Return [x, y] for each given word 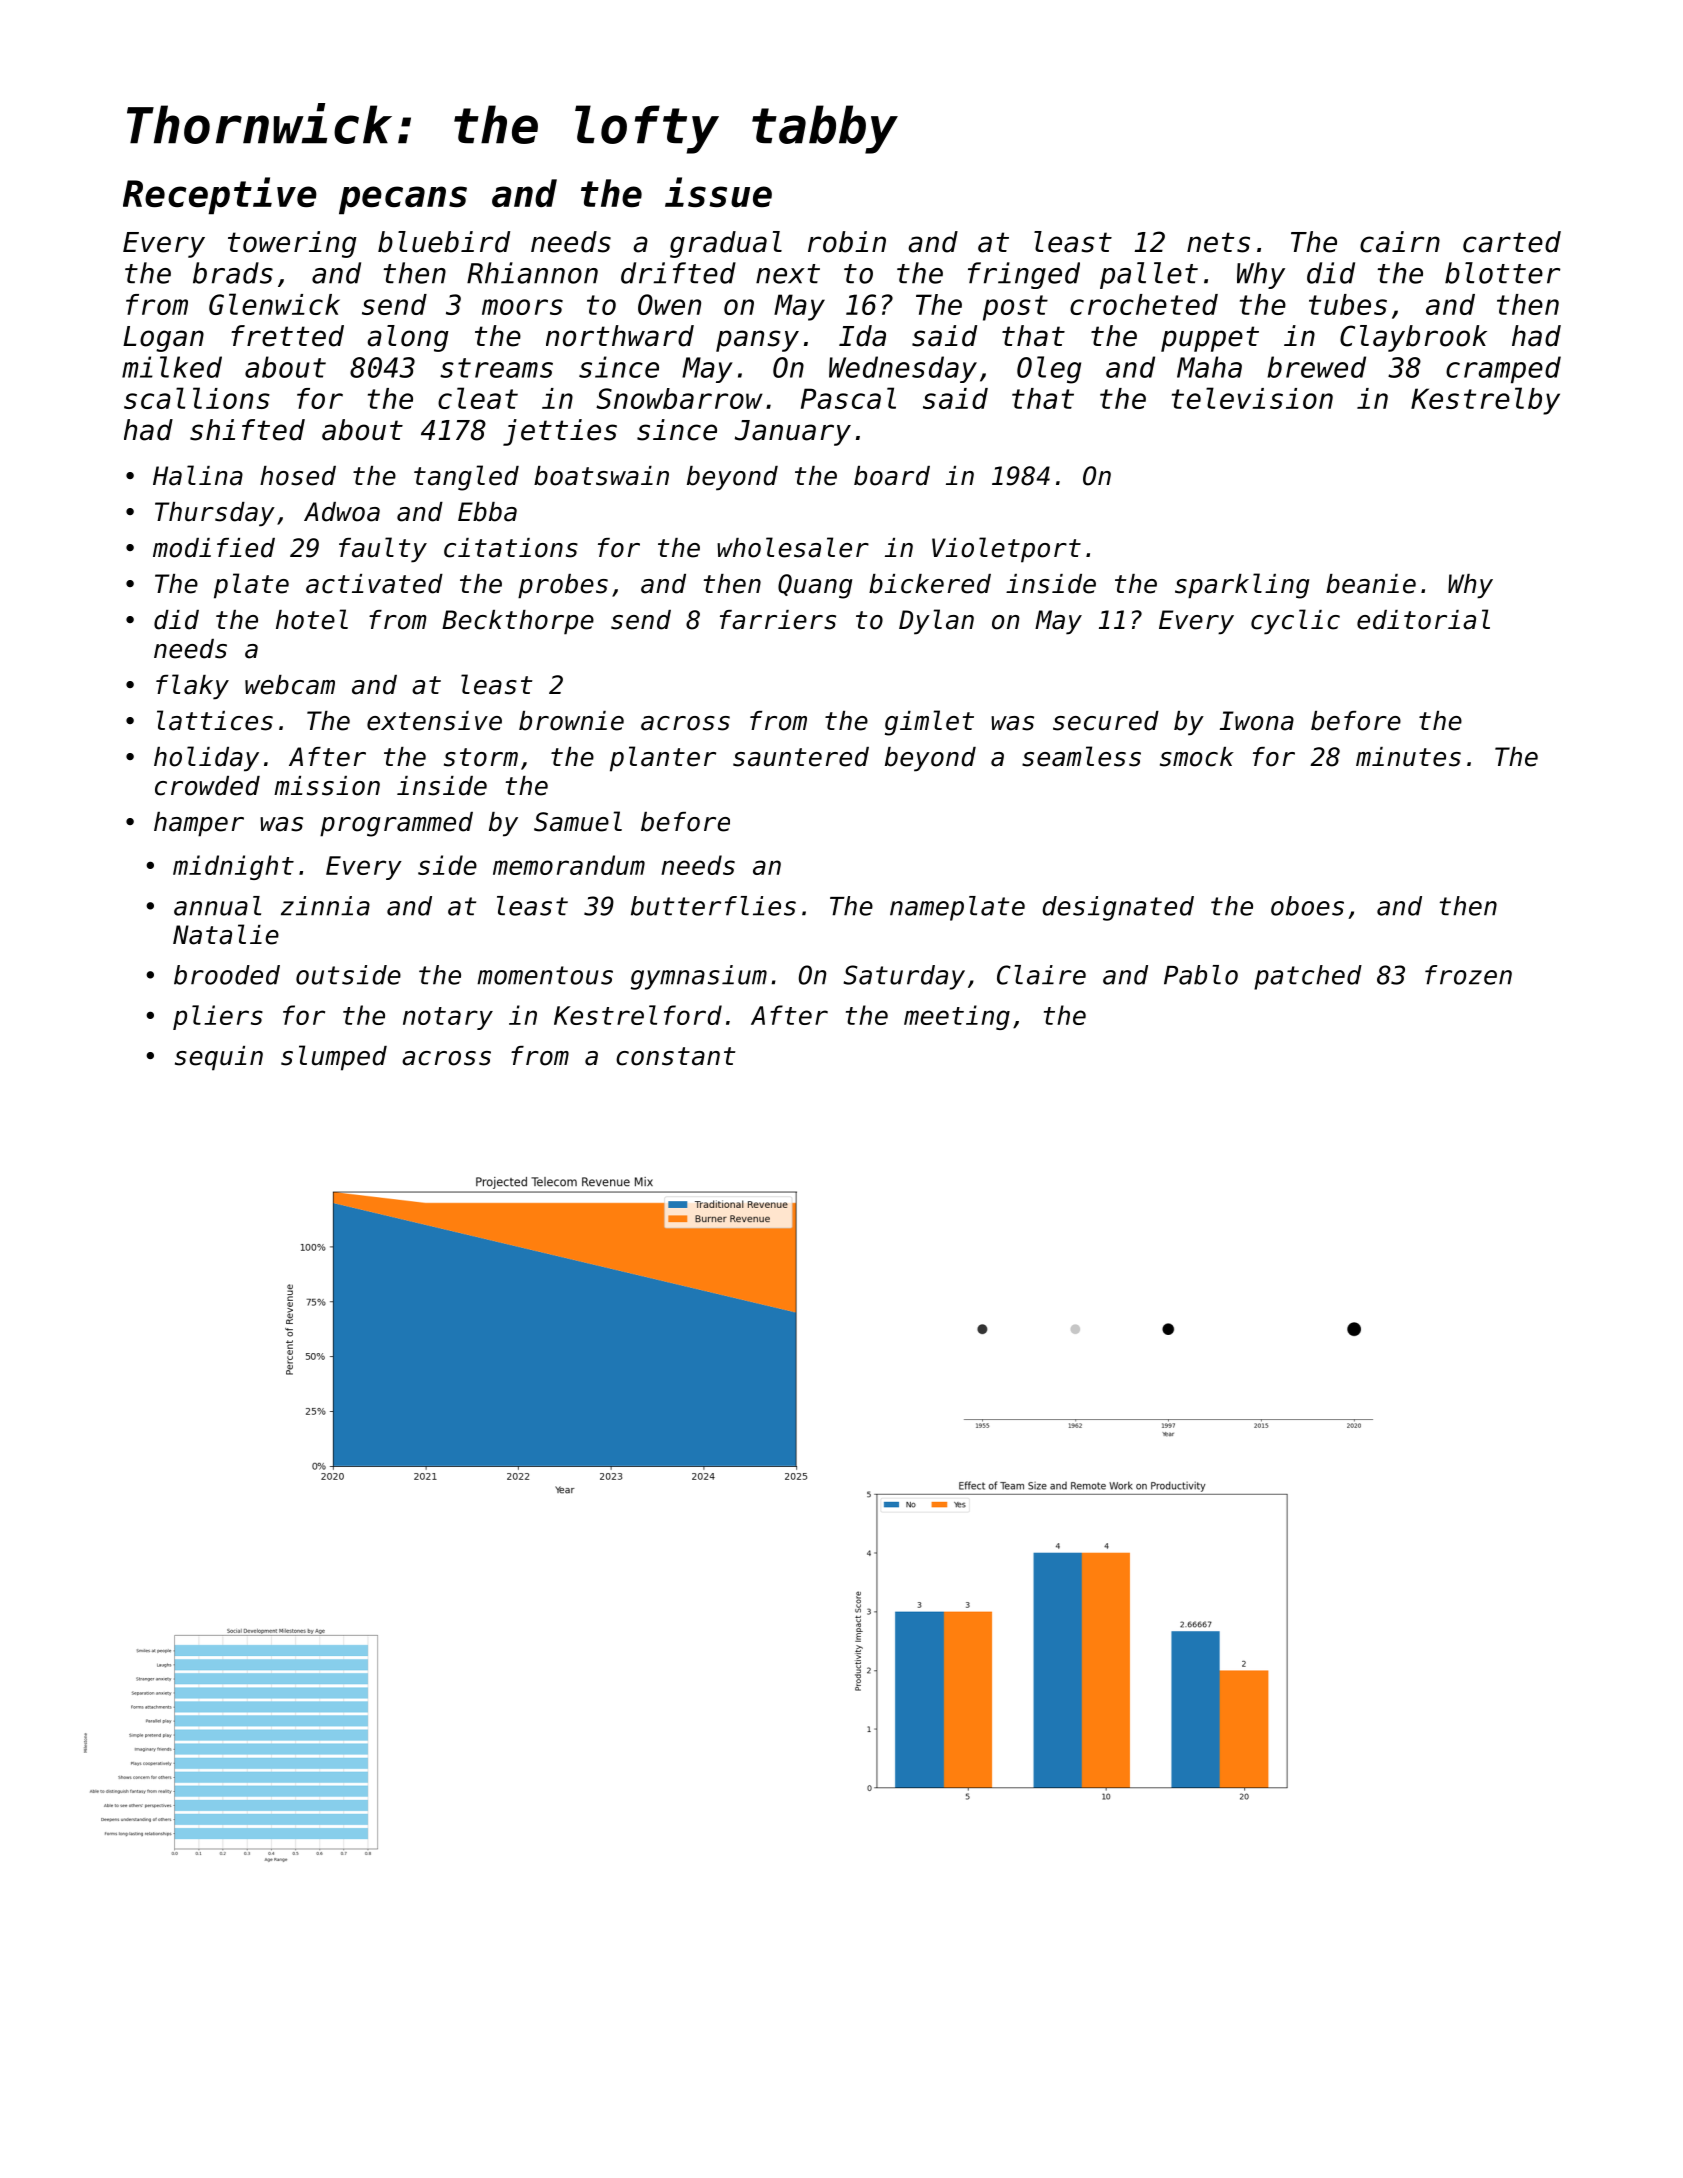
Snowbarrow [679, 398]
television [1252, 398]
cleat [478, 398]
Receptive [220, 196]
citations [511, 548]
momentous [545, 975]
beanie [1371, 584]
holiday [206, 759]
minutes [1408, 757]
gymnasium [699, 977]
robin [847, 242]
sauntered [801, 757]
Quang [815, 586]
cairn [1400, 242]
